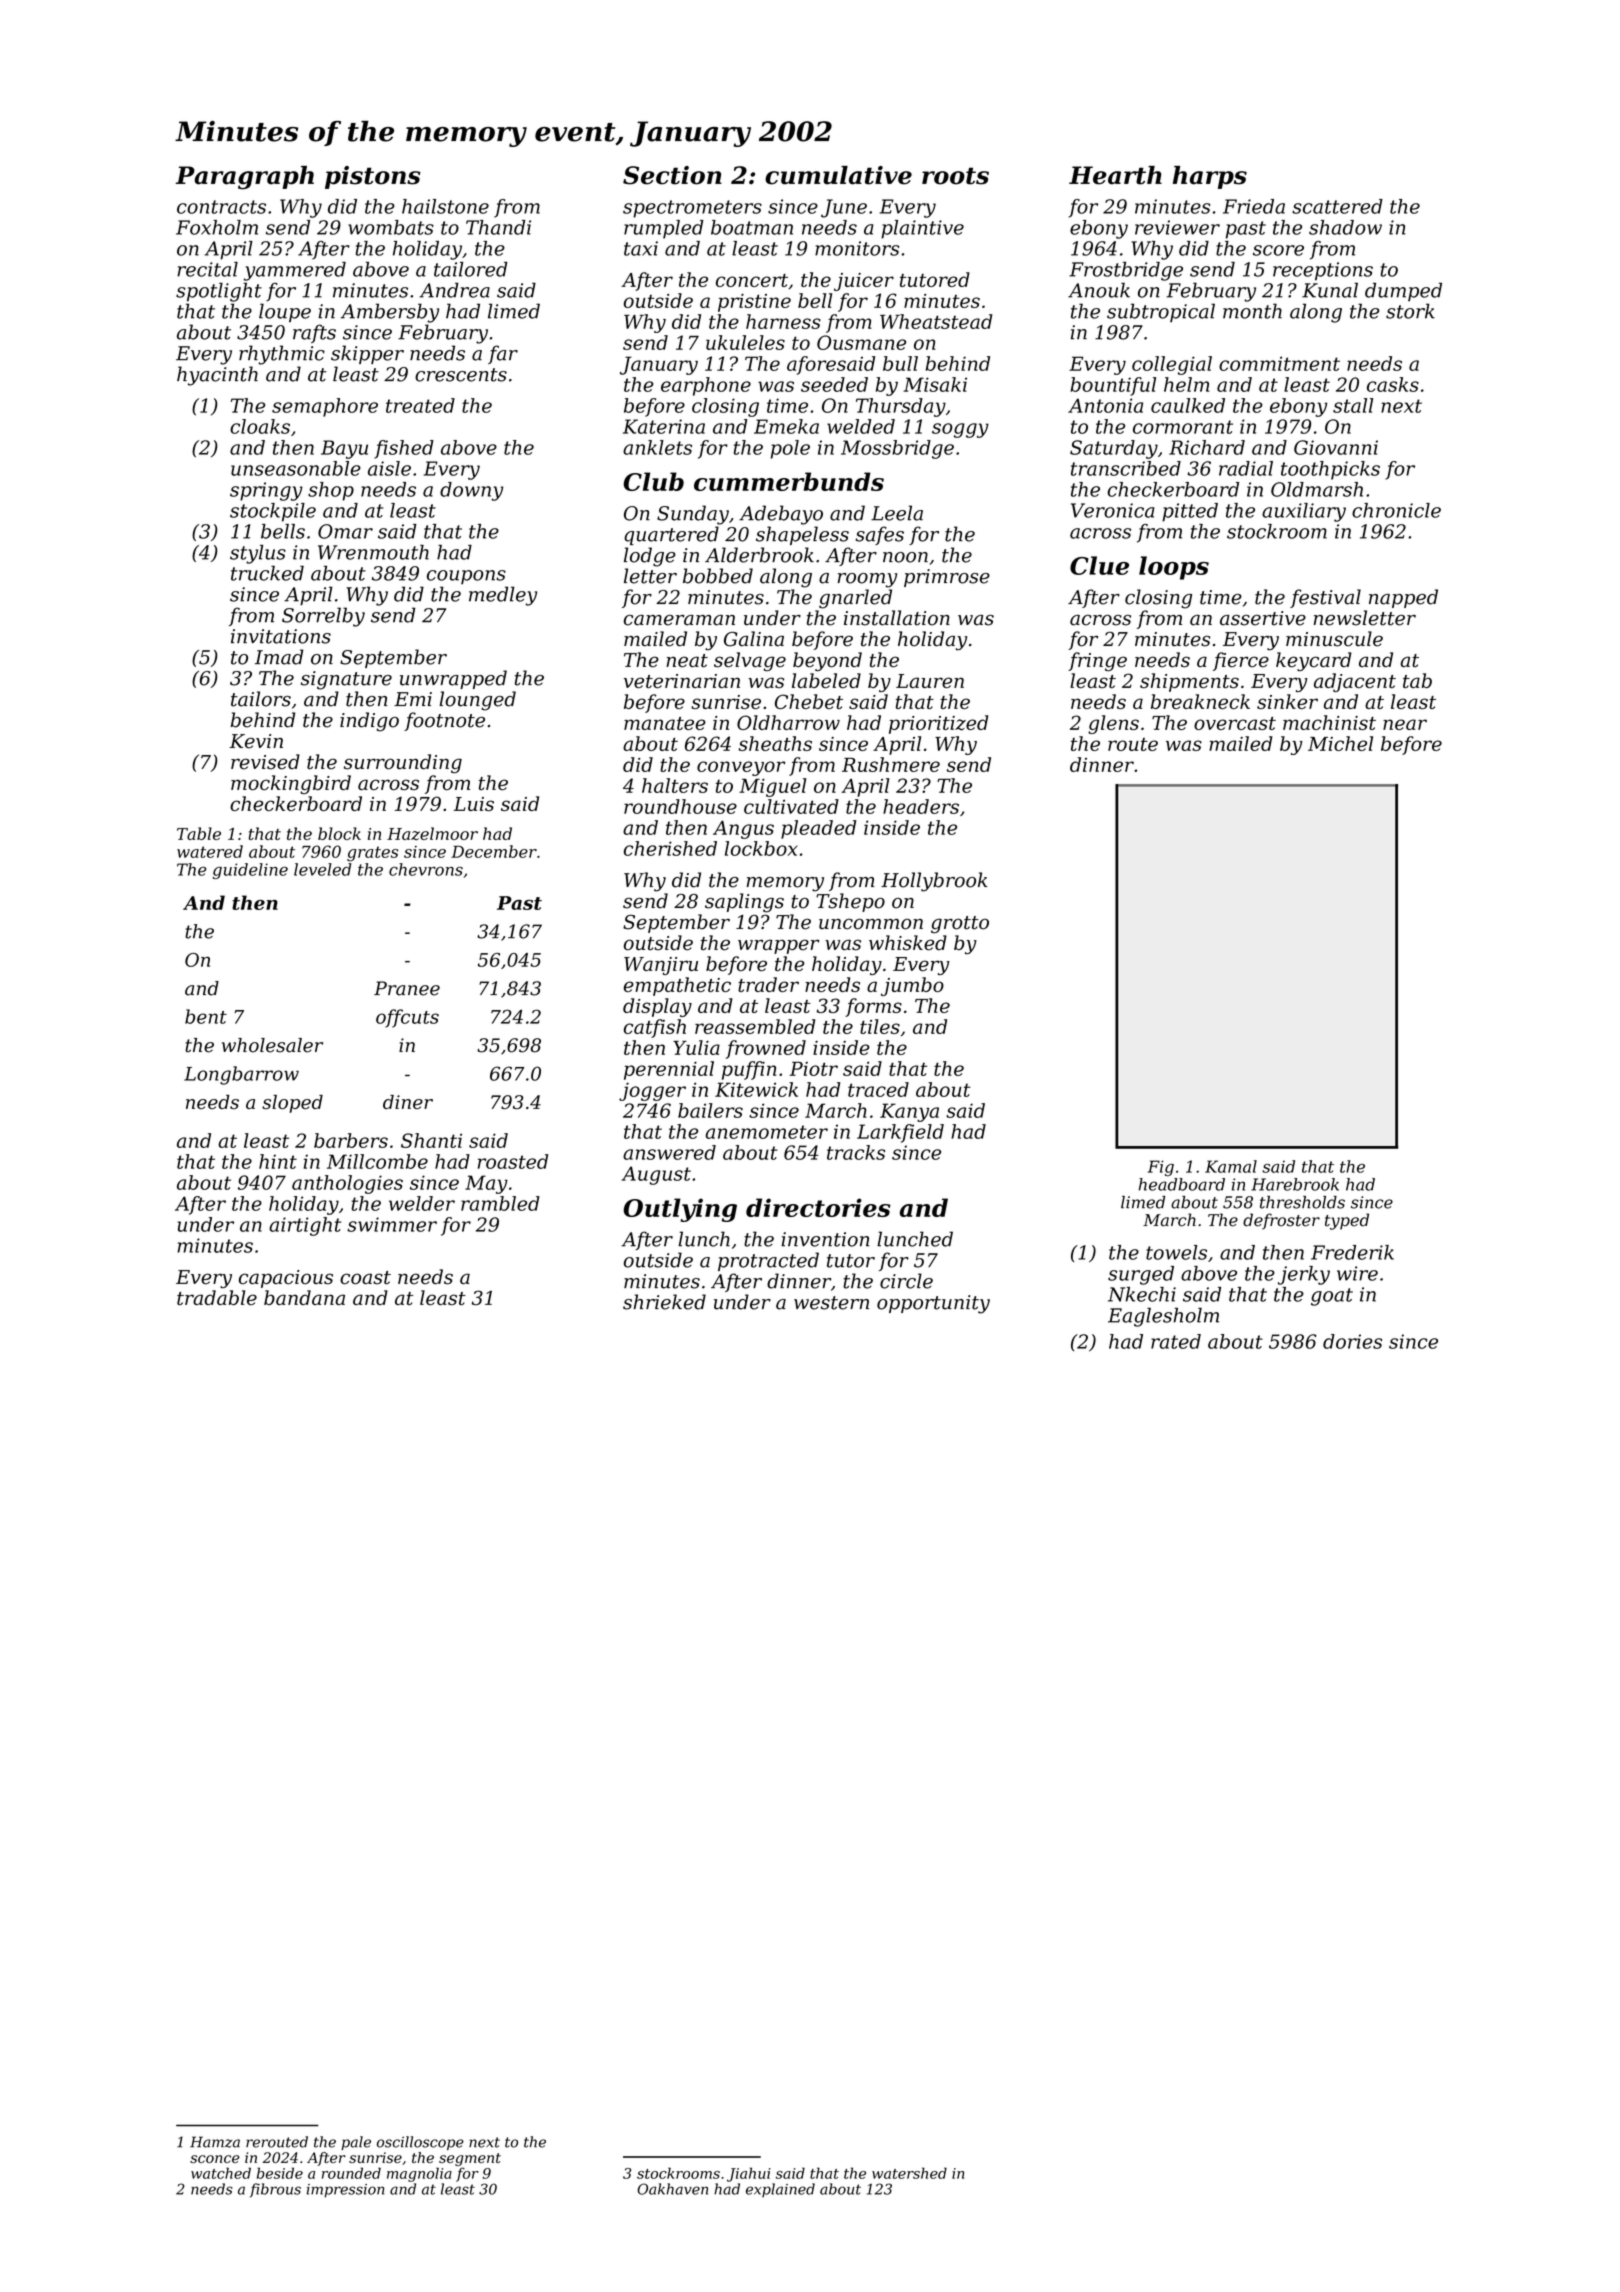  Describe the element at coordinates (768, 984) in the screenshot. I see `trader` at that location.
